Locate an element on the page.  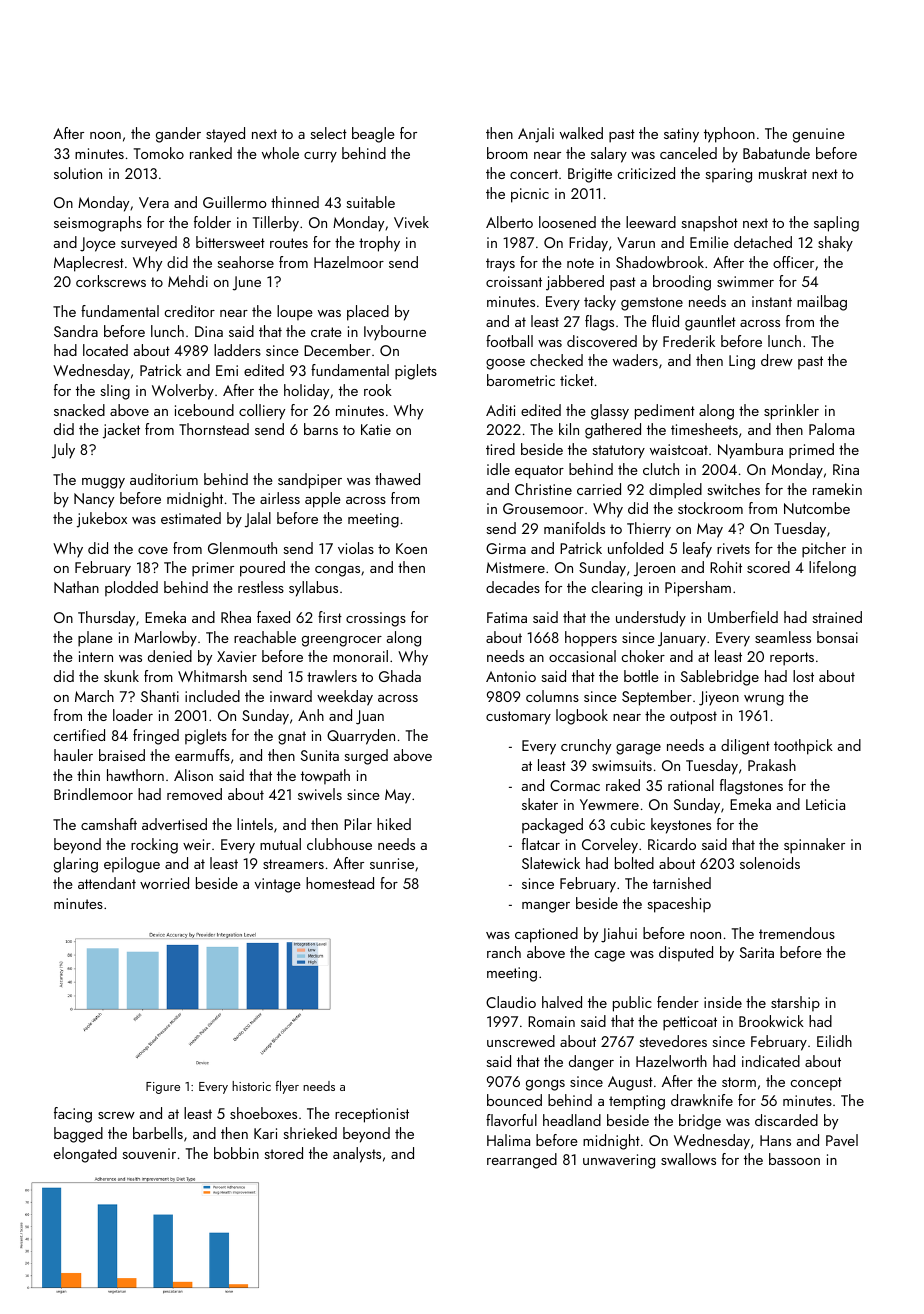
gander is located at coordinates (178, 135).
